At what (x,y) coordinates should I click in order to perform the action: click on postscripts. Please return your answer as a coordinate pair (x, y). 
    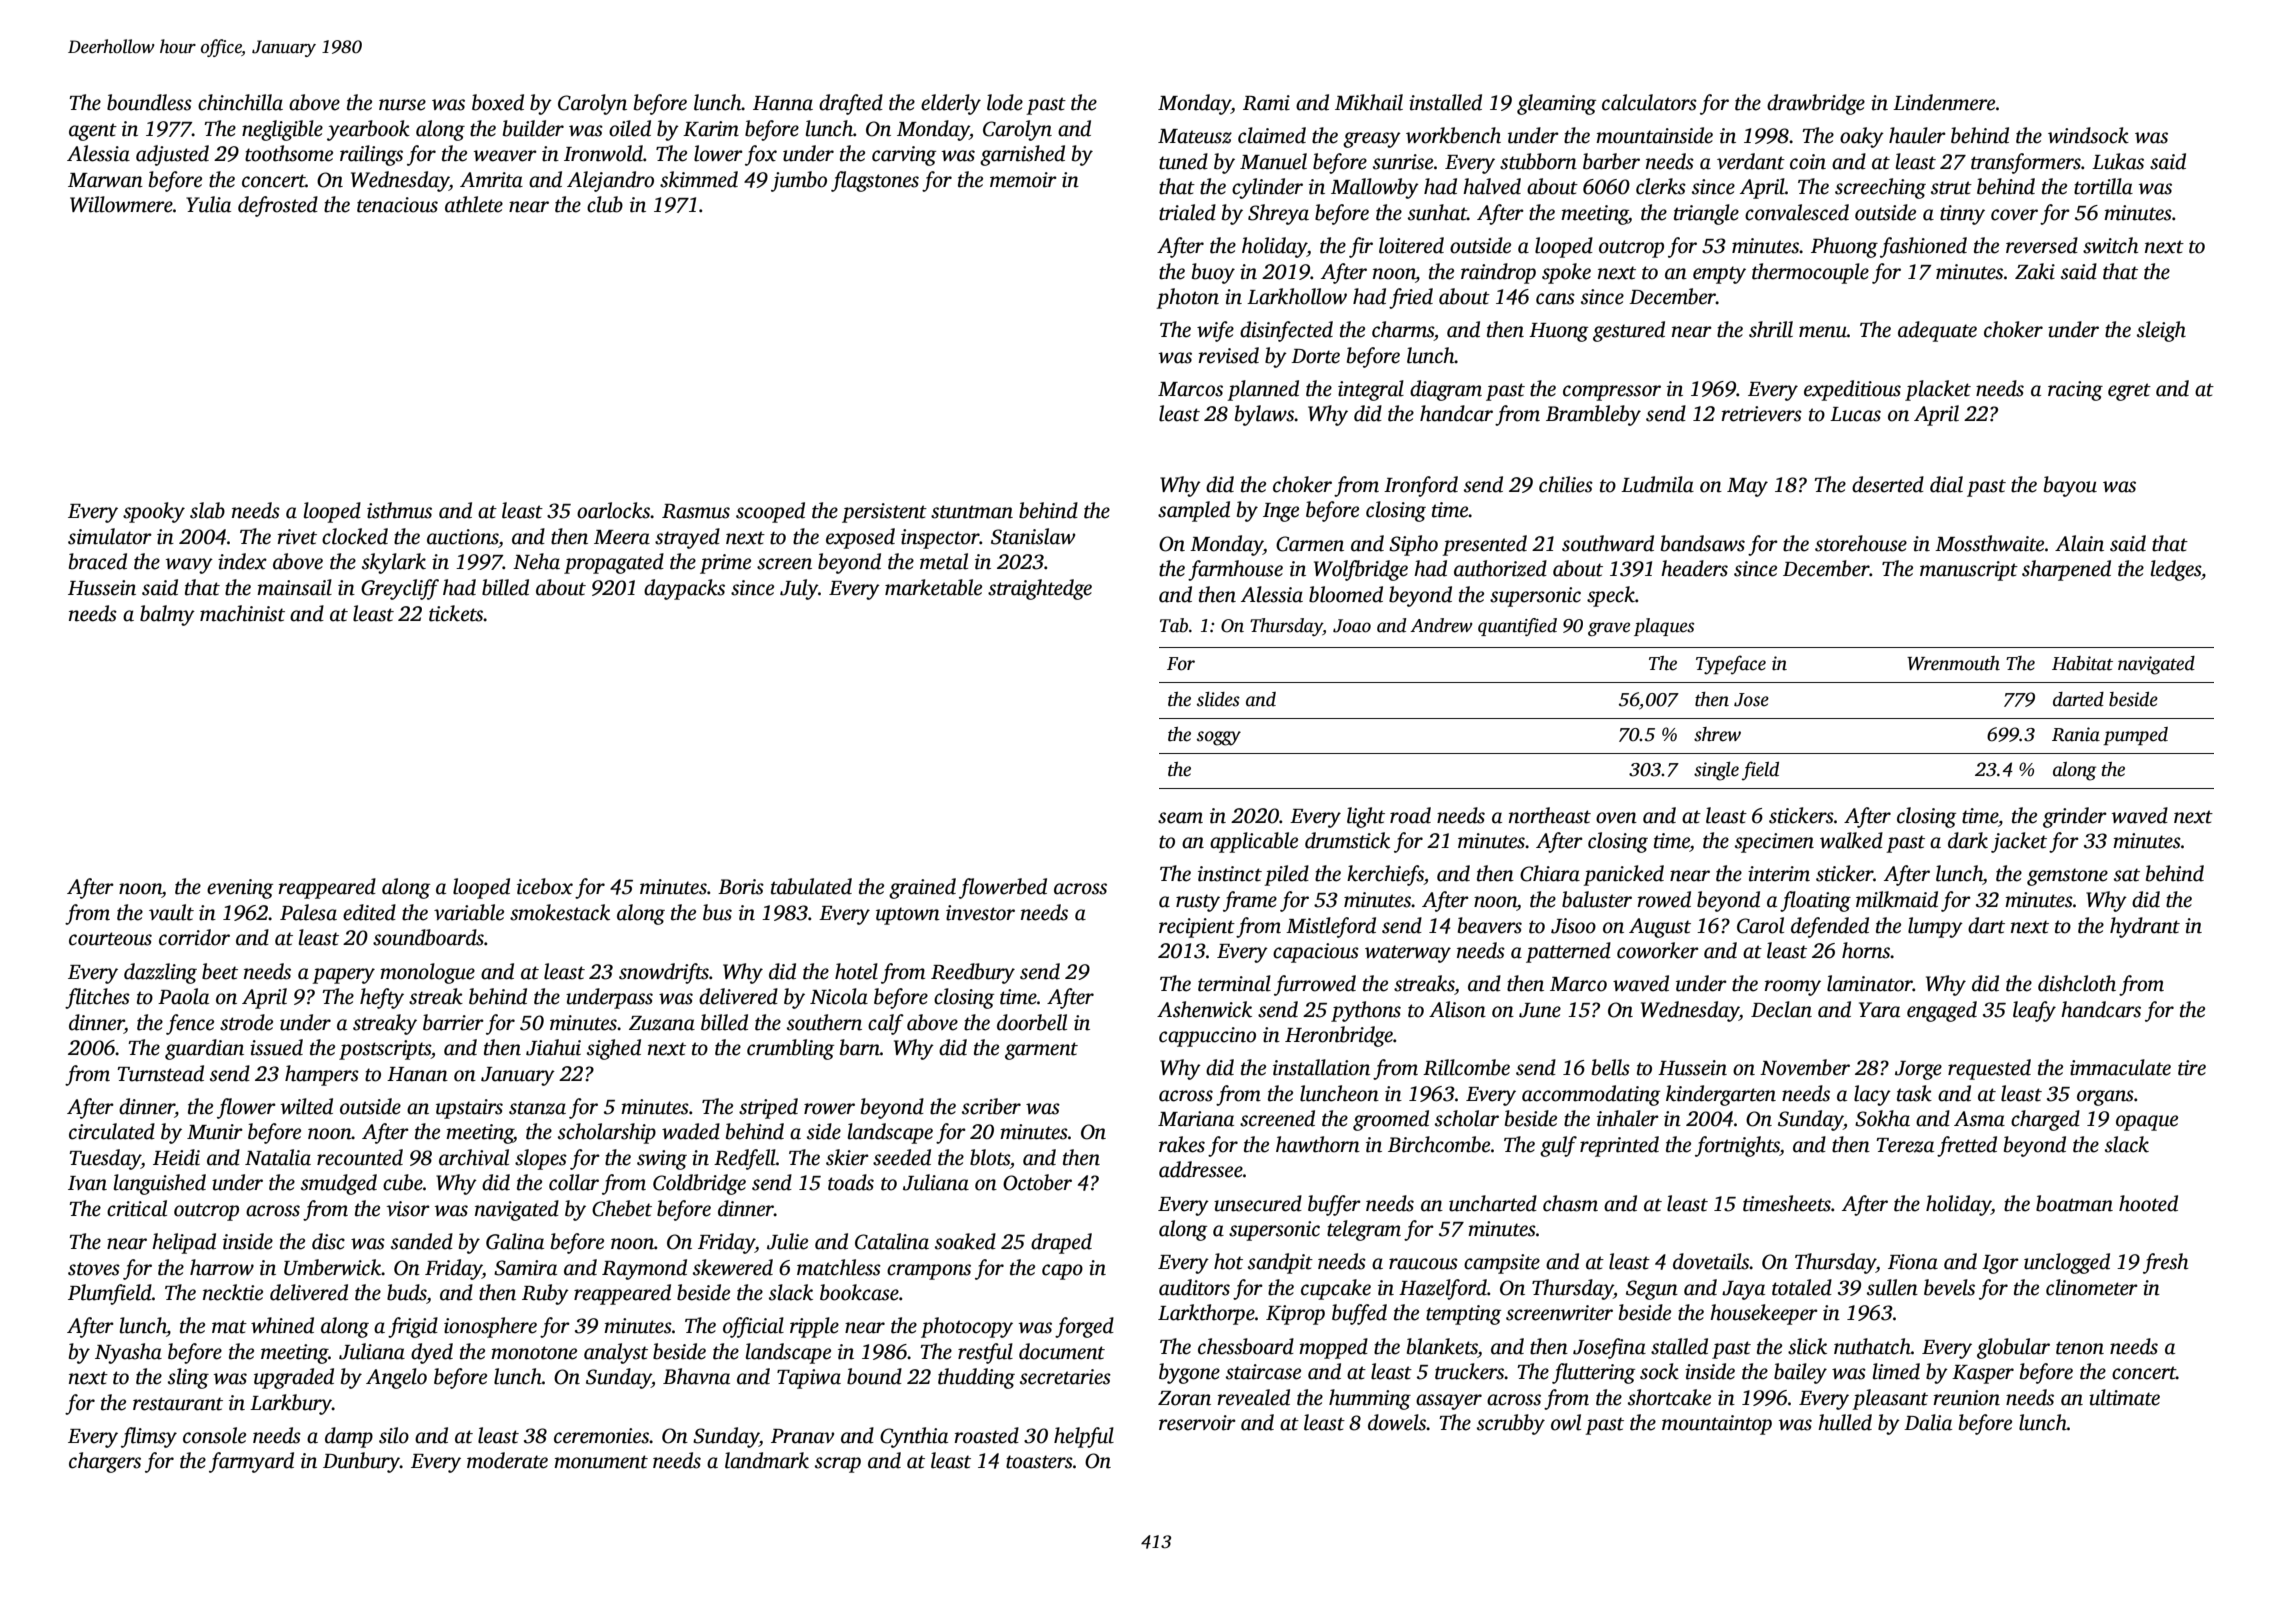
    Looking at the image, I should click on (385, 1050).
